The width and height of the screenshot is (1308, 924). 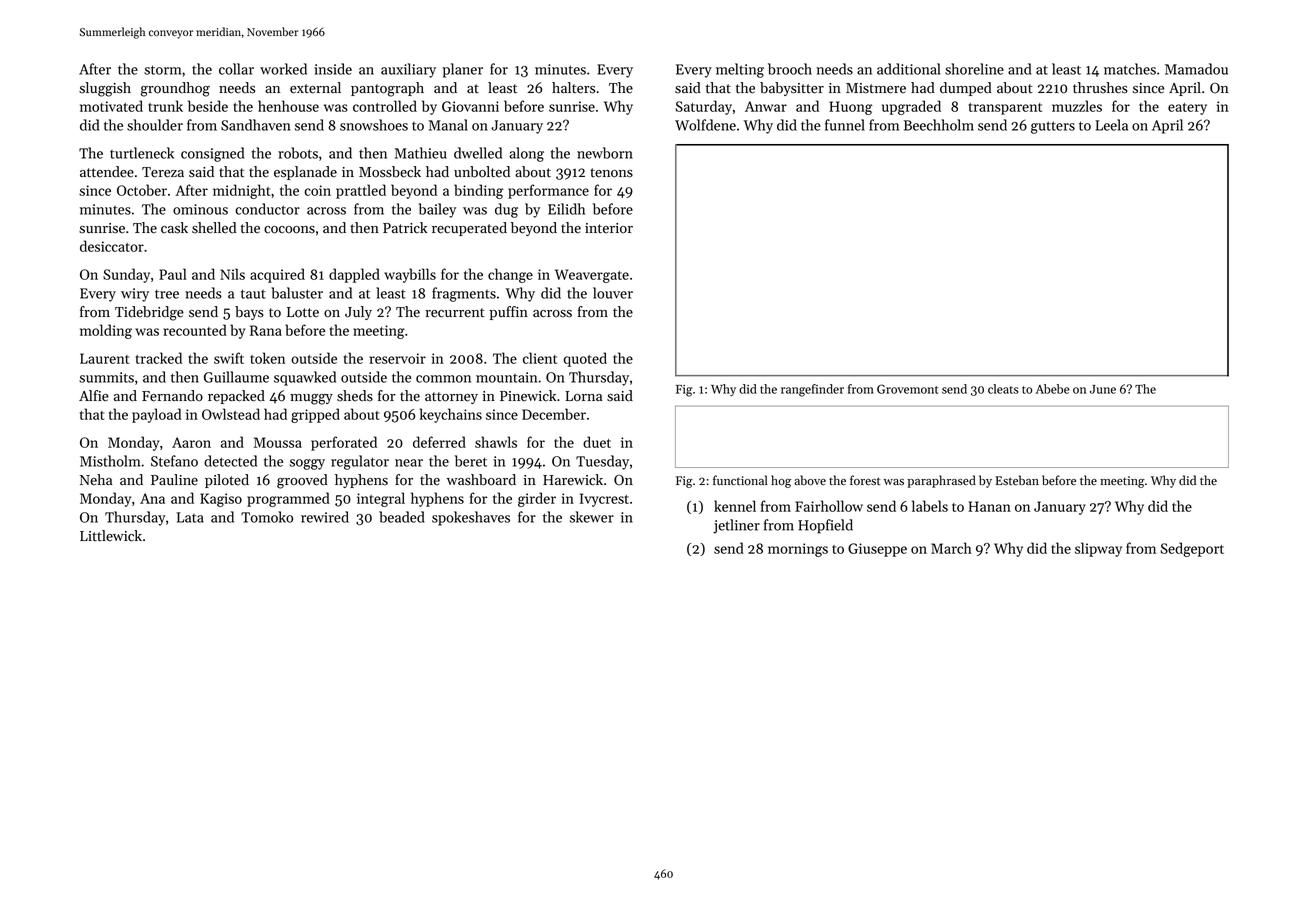 What do you see at coordinates (825, 526) in the screenshot?
I see `Hopfield` at bounding box center [825, 526].
